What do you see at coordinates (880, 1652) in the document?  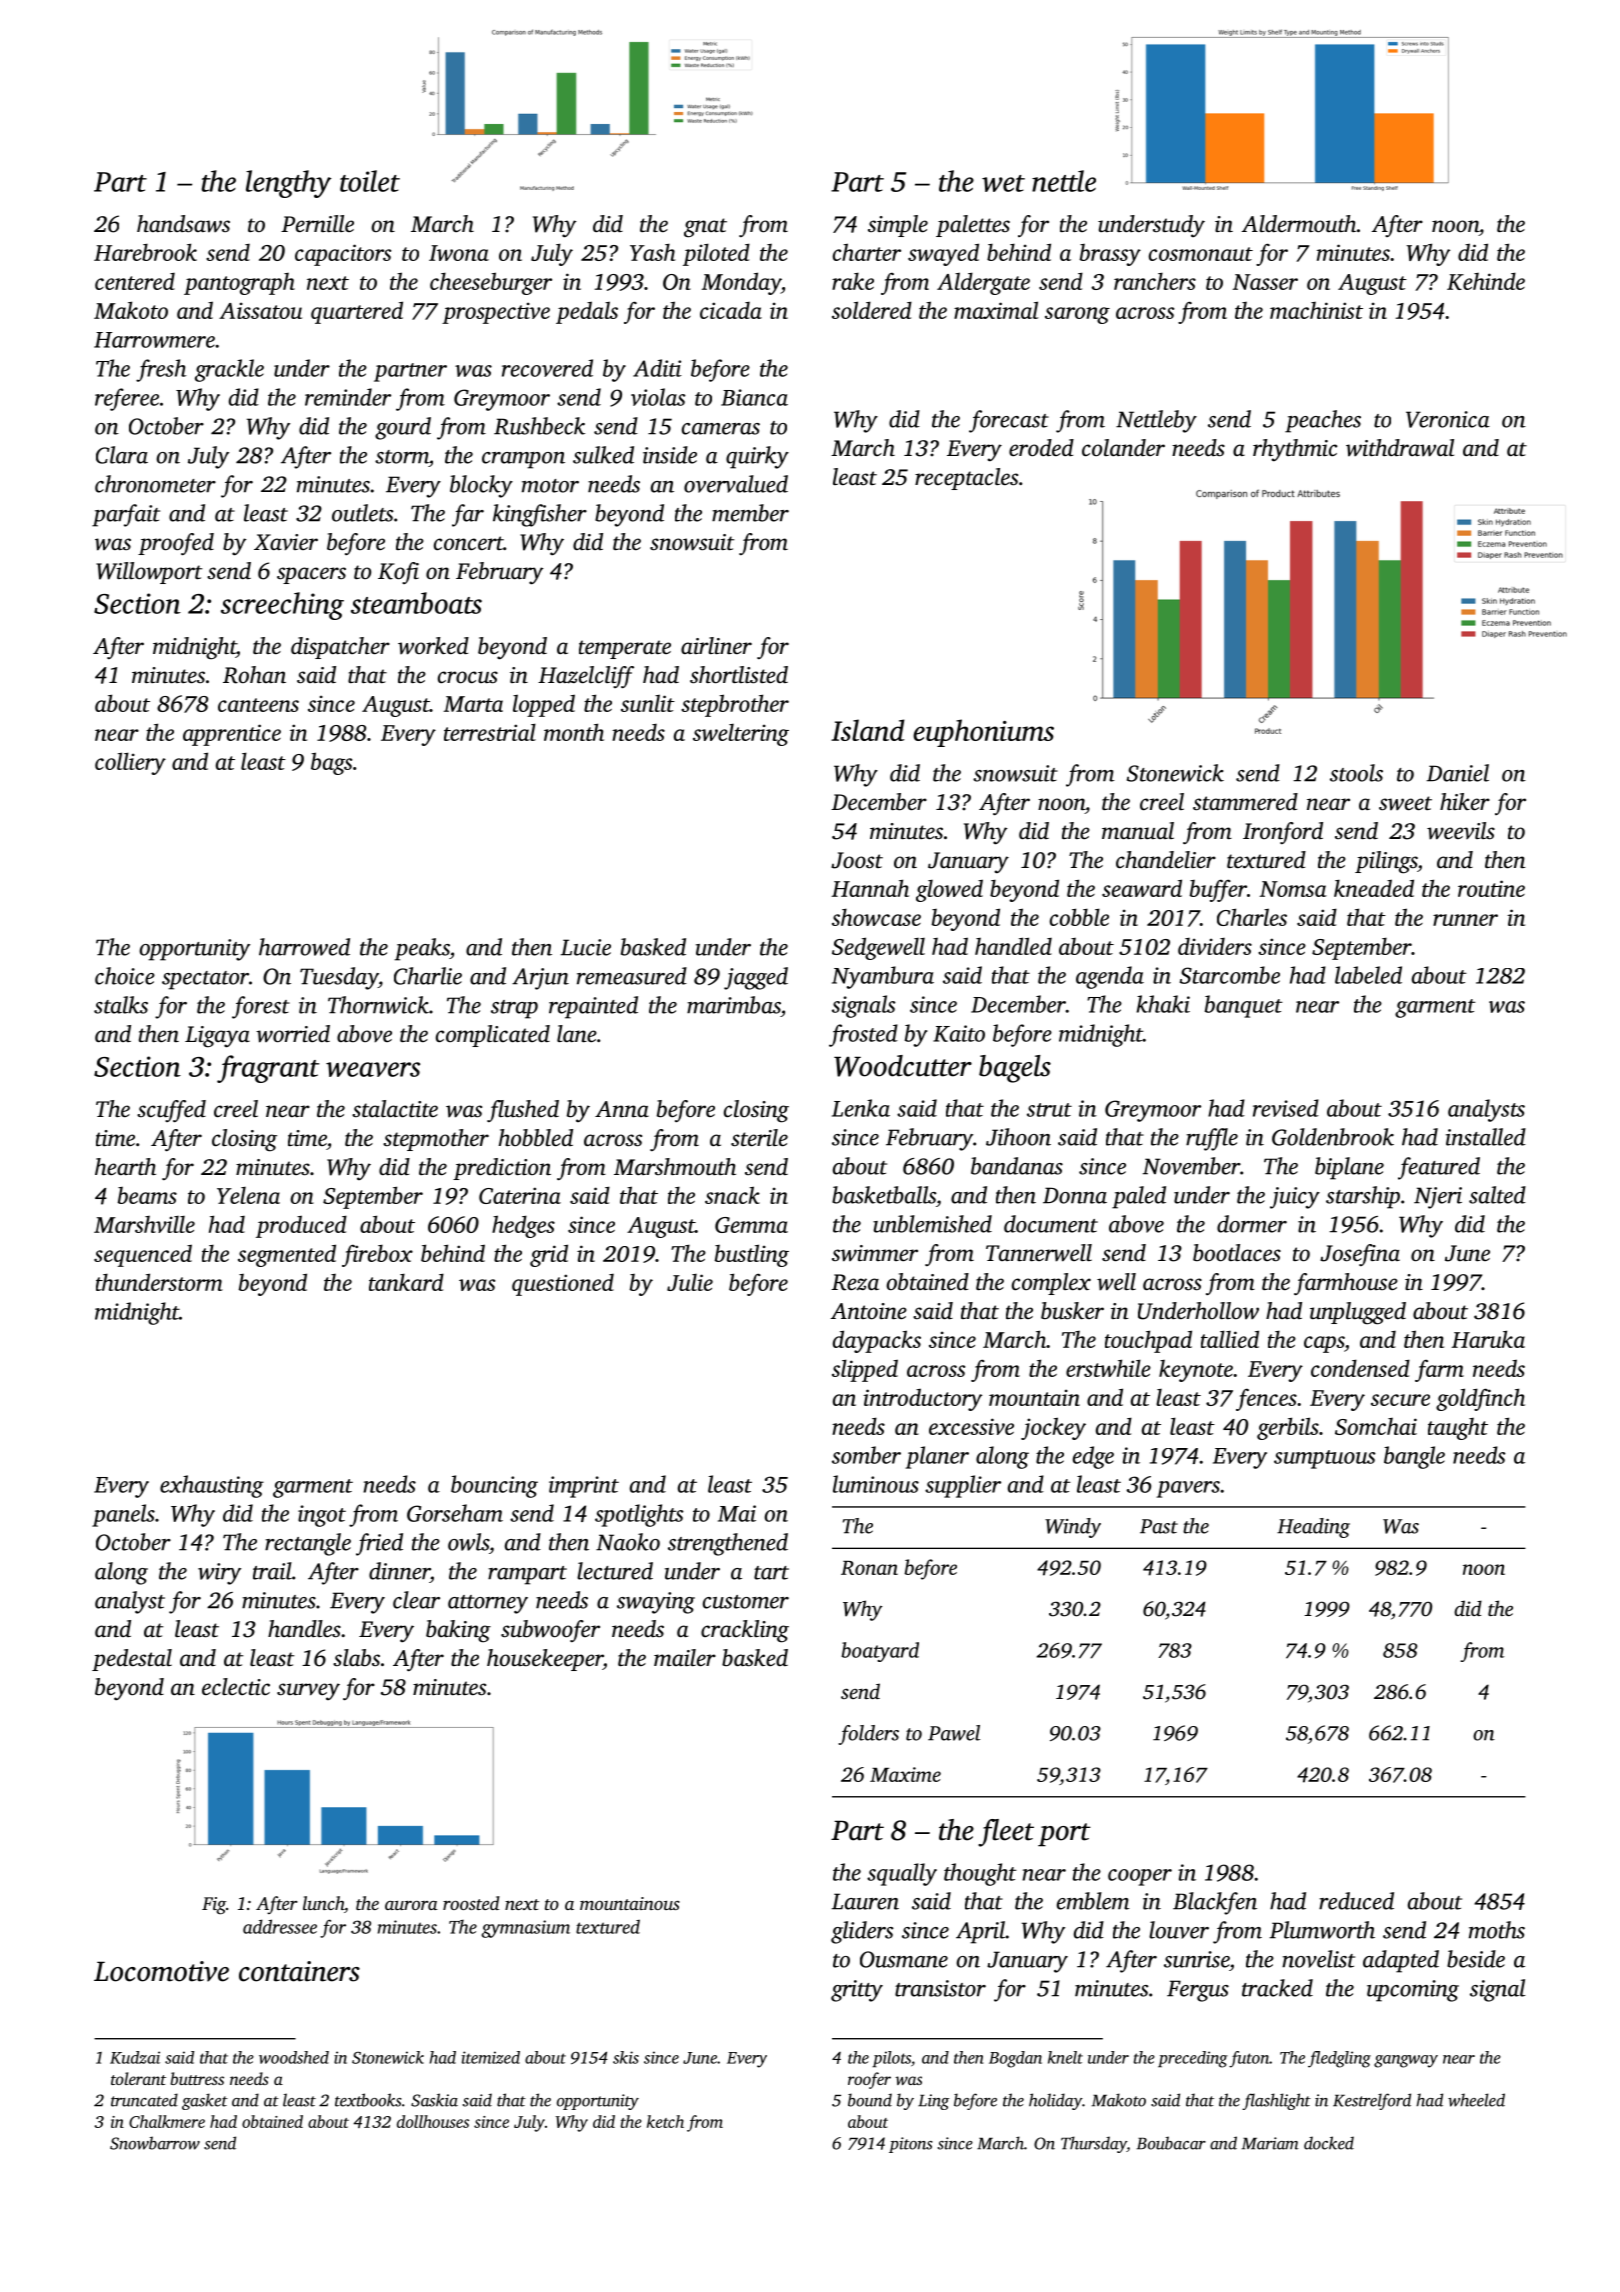 I see `boatyard` at bounding box center [880, 1652].
